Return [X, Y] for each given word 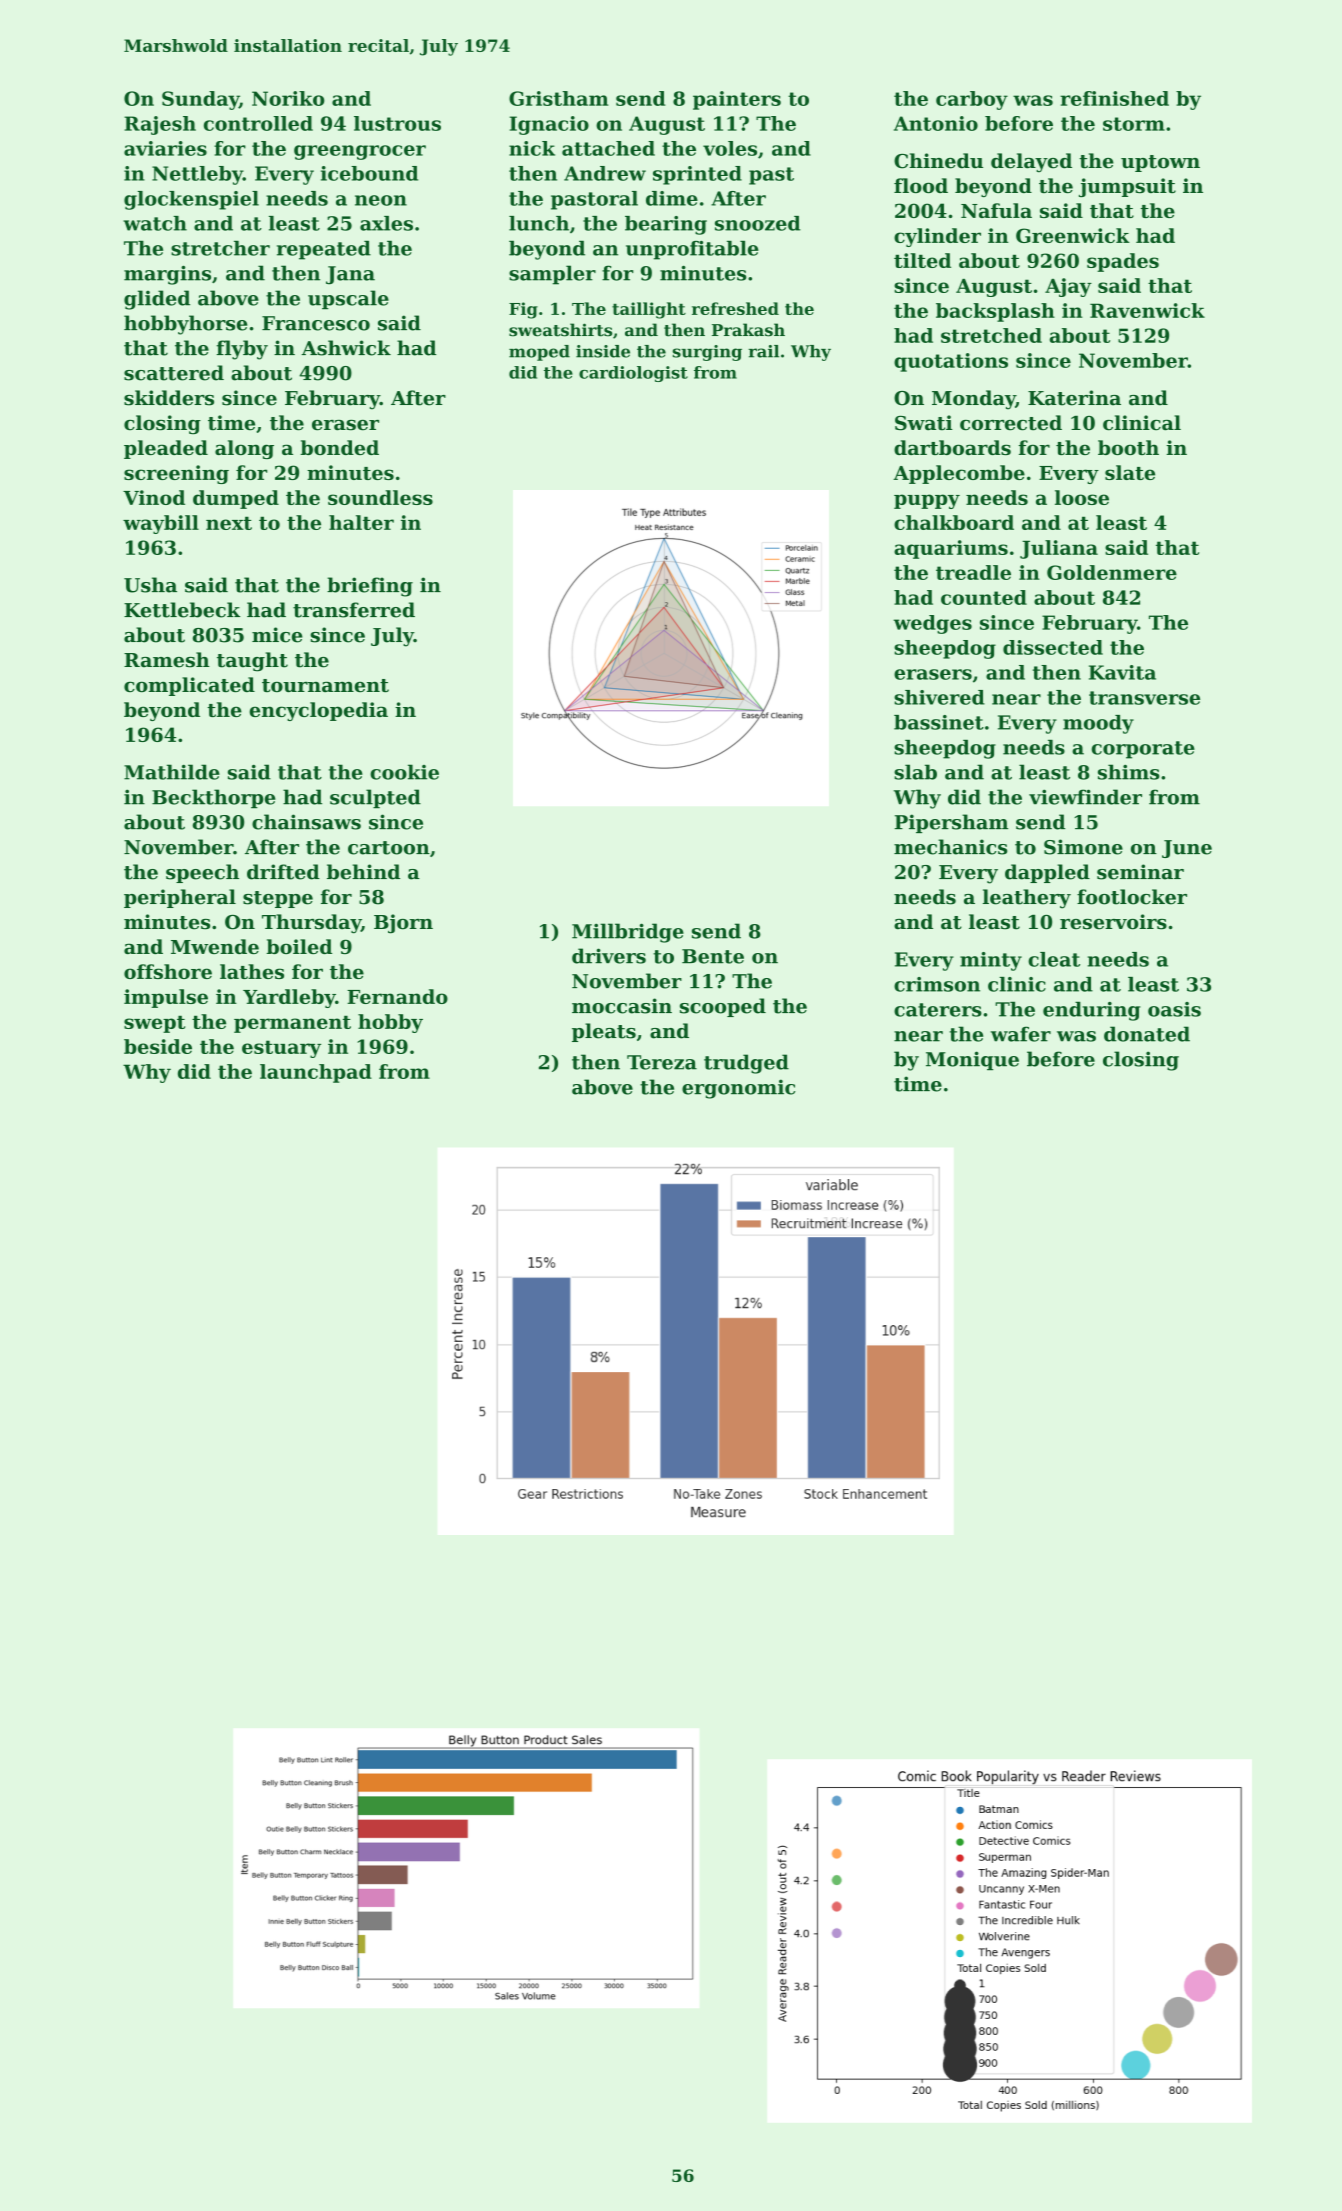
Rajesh [160, 125]
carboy [972, 100]
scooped [723, 1007]
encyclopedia [318, 711]
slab [915, 772]
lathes [252, 971]
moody [1098, 724]
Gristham [558, 98]
